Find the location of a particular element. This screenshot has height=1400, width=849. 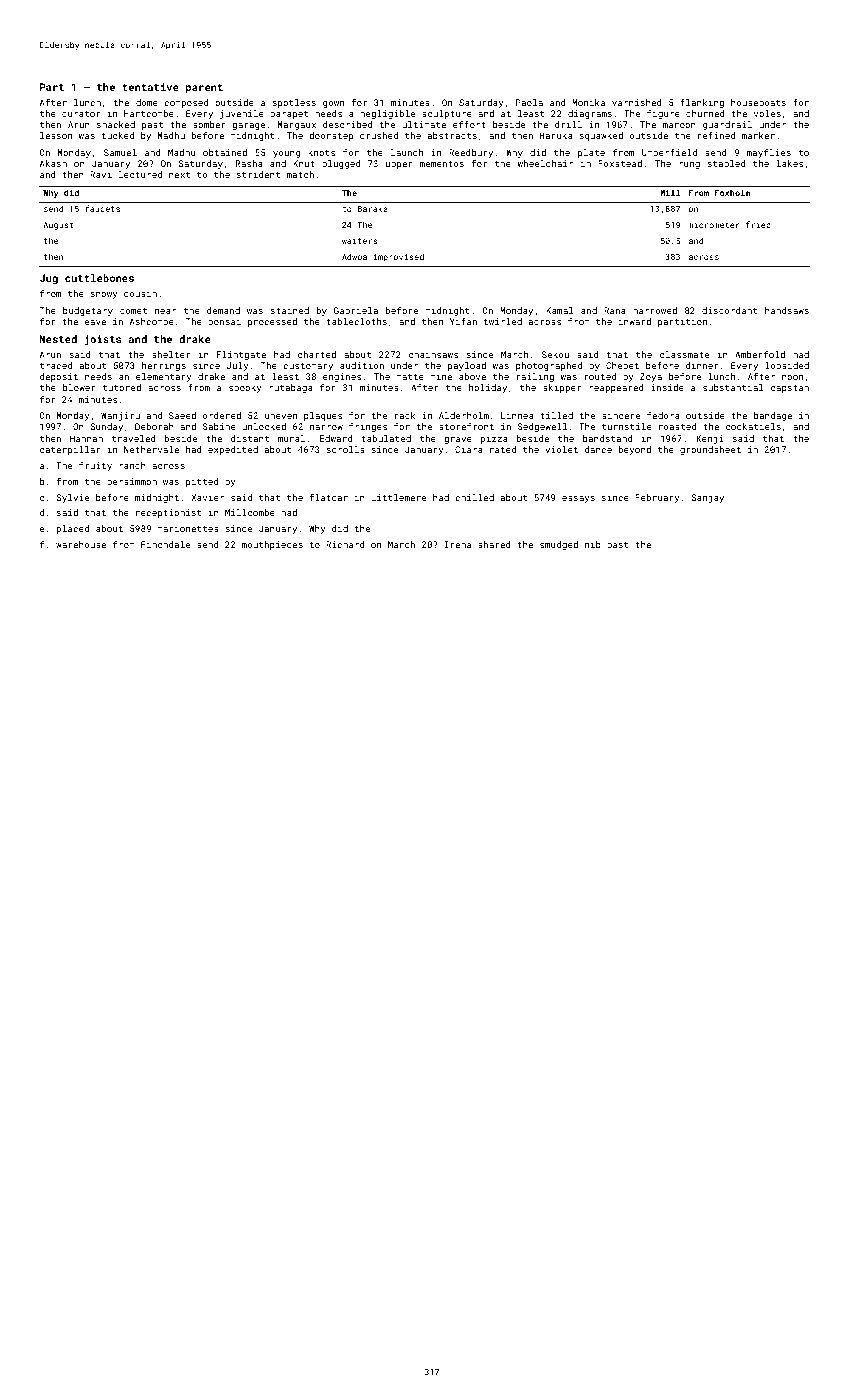

chilled is located at coordinates (474, 497).
